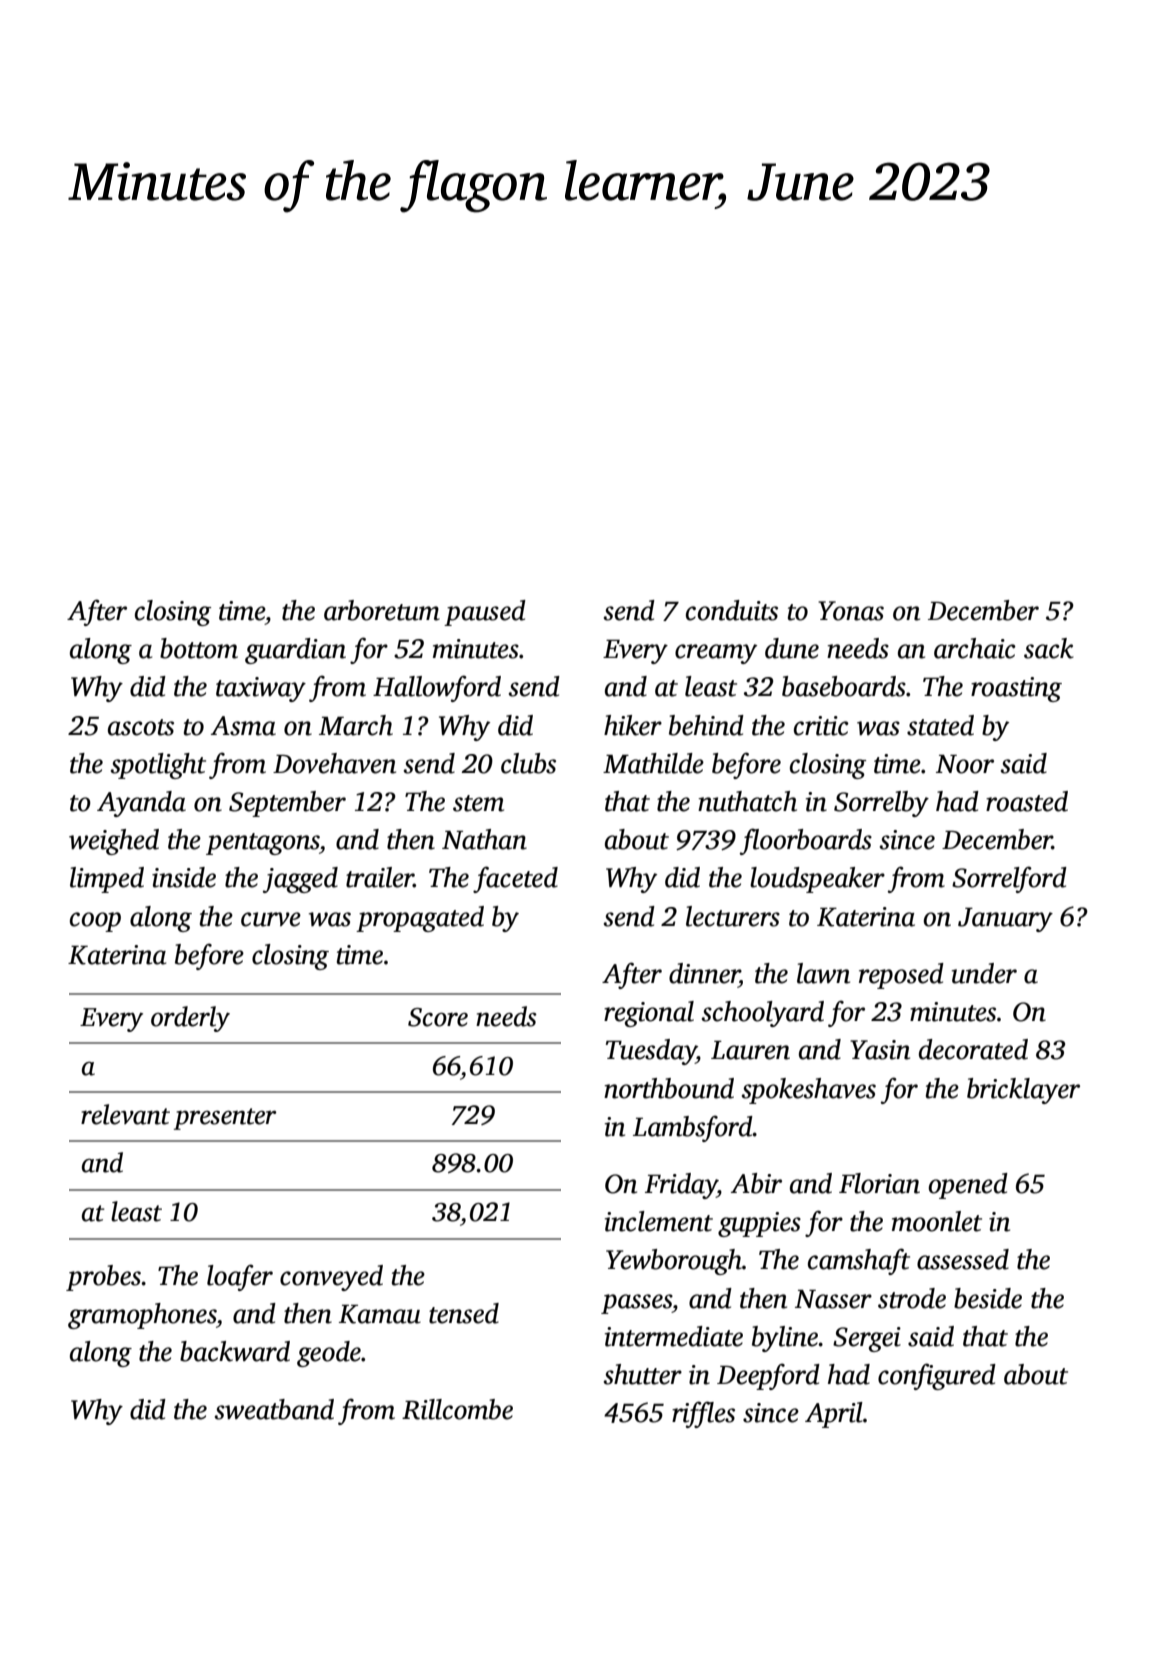 This document has width=1165, height=1654. Describe the element at coordinates (733, 916) in the document. I see `lecturers` at that location.
